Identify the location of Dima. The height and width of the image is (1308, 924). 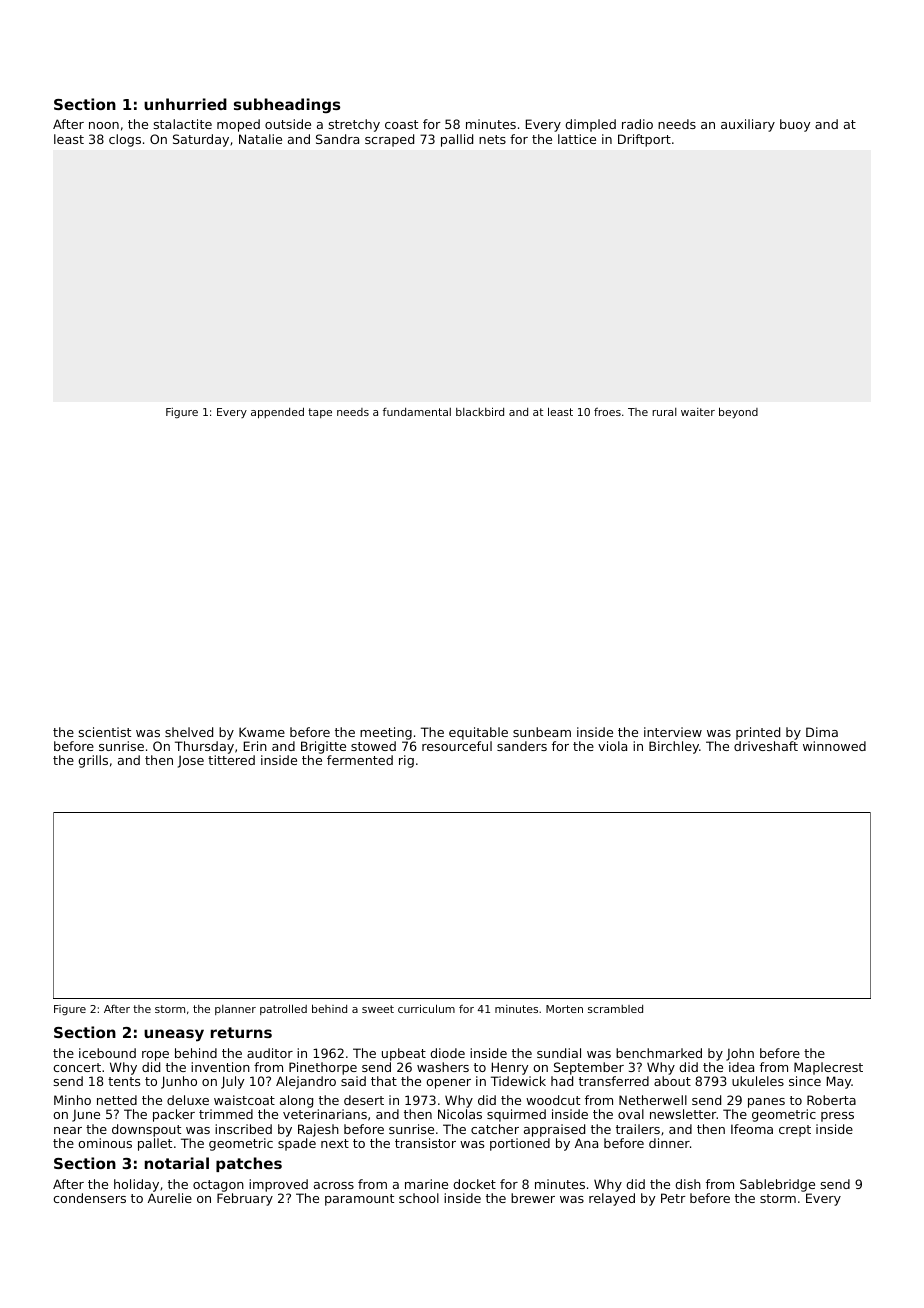
(822, 732).
